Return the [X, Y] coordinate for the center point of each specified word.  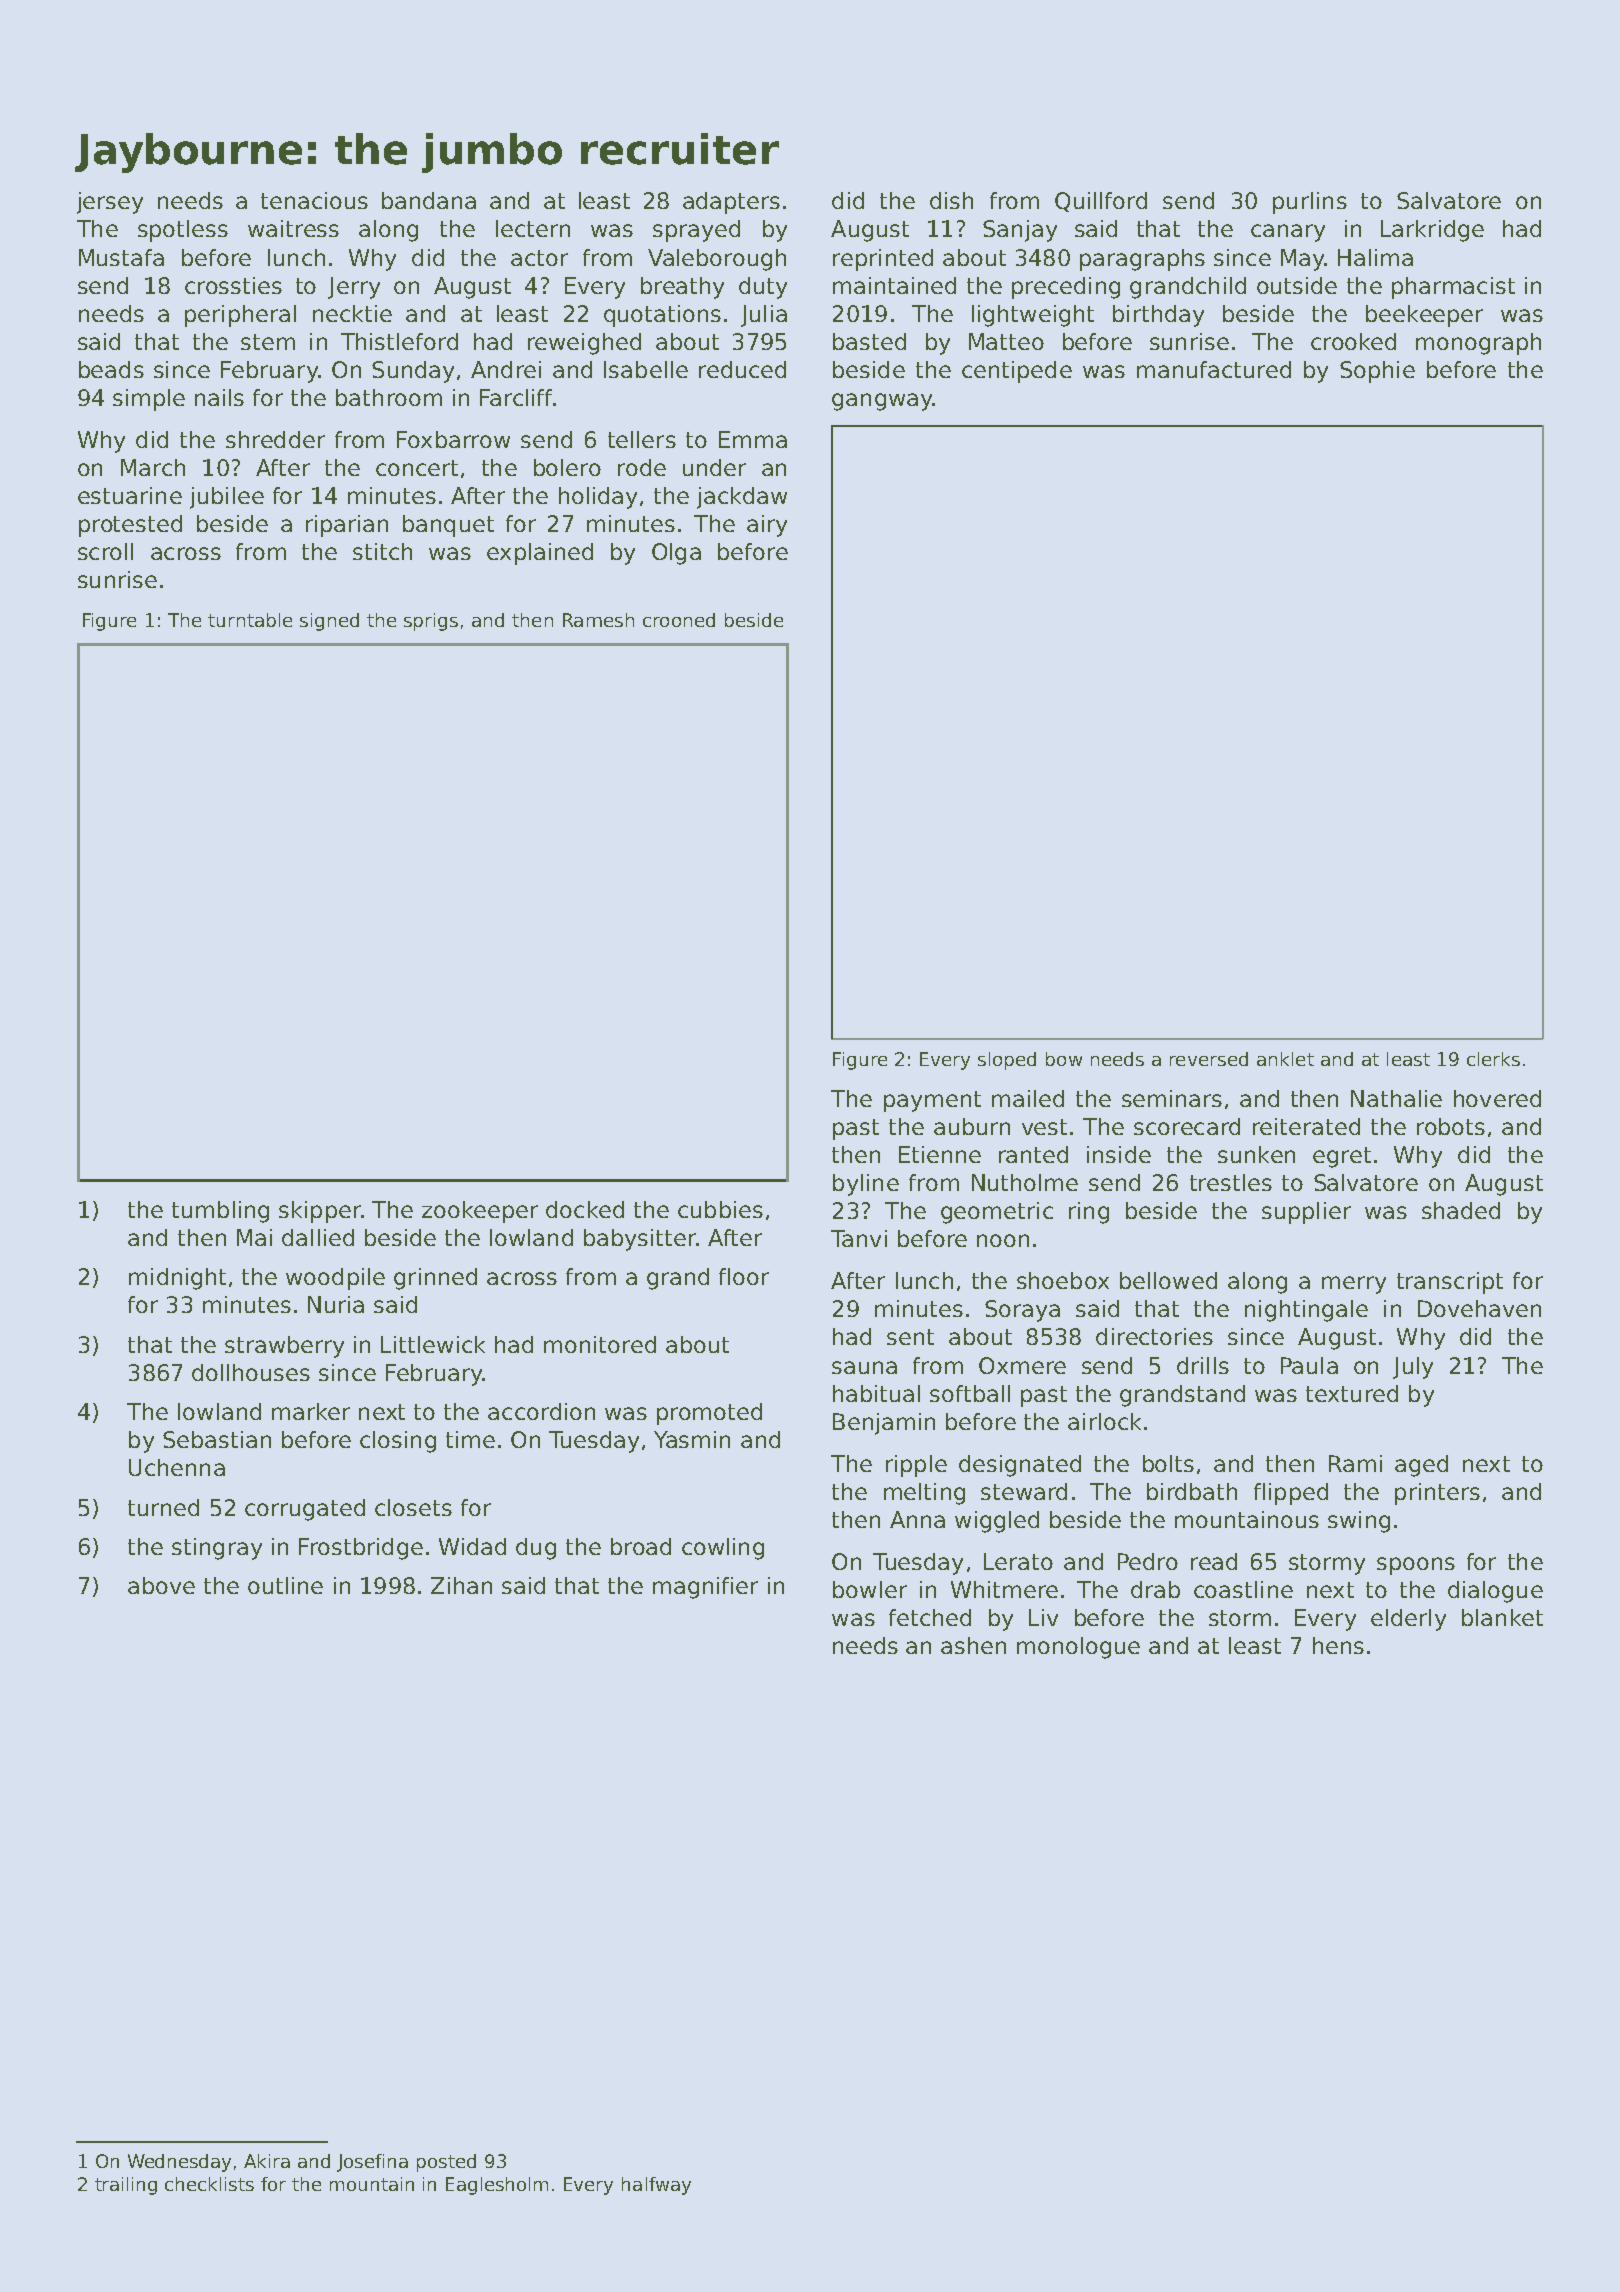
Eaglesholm [497, 2186]
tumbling [220, 1212]
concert [417, 468]
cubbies [720, 1209]
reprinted [883, 260]
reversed [1209, 1059]
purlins [1310, 203]
